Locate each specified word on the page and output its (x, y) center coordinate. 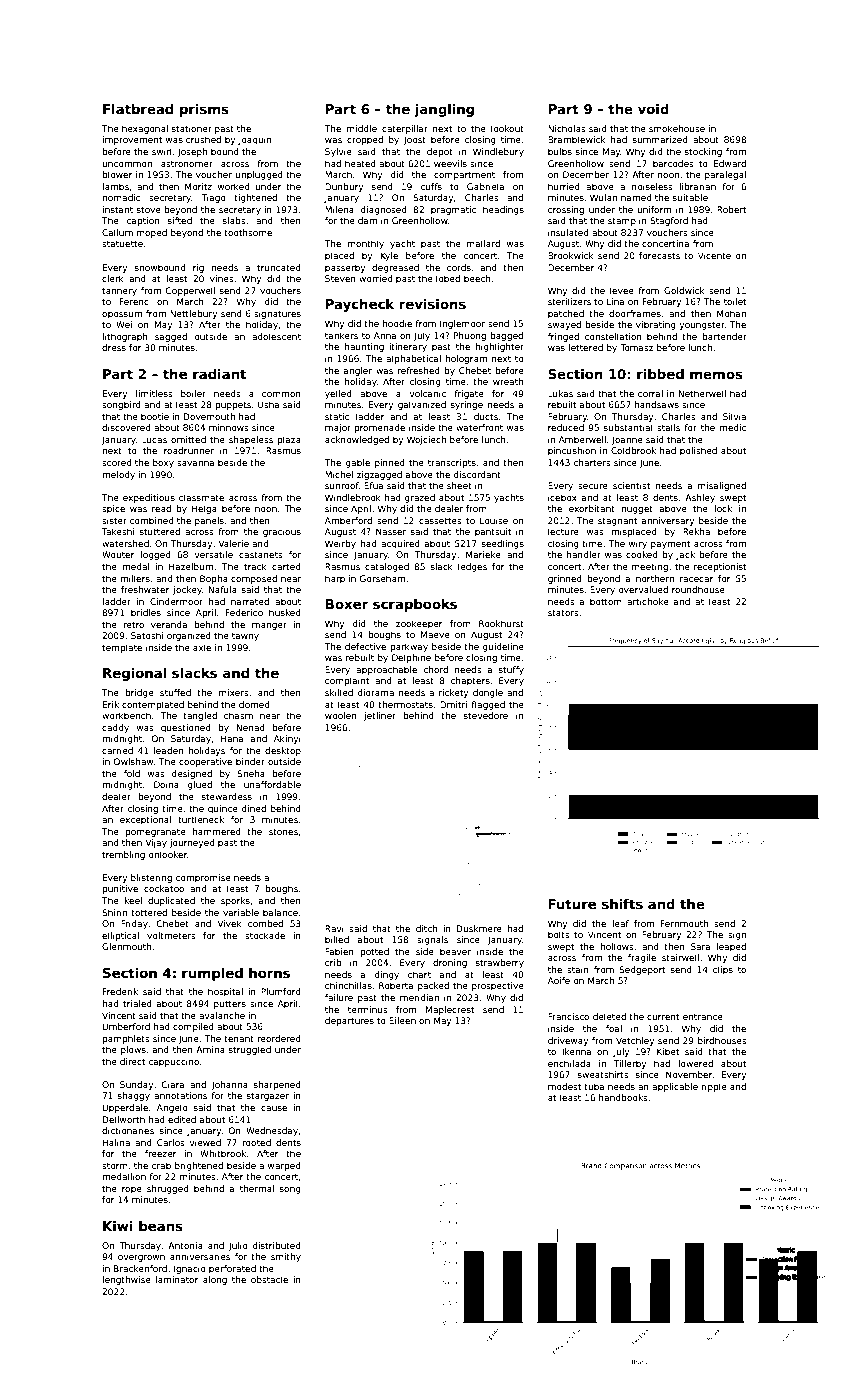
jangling (444, 110)
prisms (204, 110)
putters (230, 1005)
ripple (714, 1087)
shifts (622, 904)
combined (152, 520)
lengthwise (126, 1280)
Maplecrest (450, 1010)
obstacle (269, 1279)
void (653, 109)
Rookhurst (501, 623)
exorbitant (592, 508)
